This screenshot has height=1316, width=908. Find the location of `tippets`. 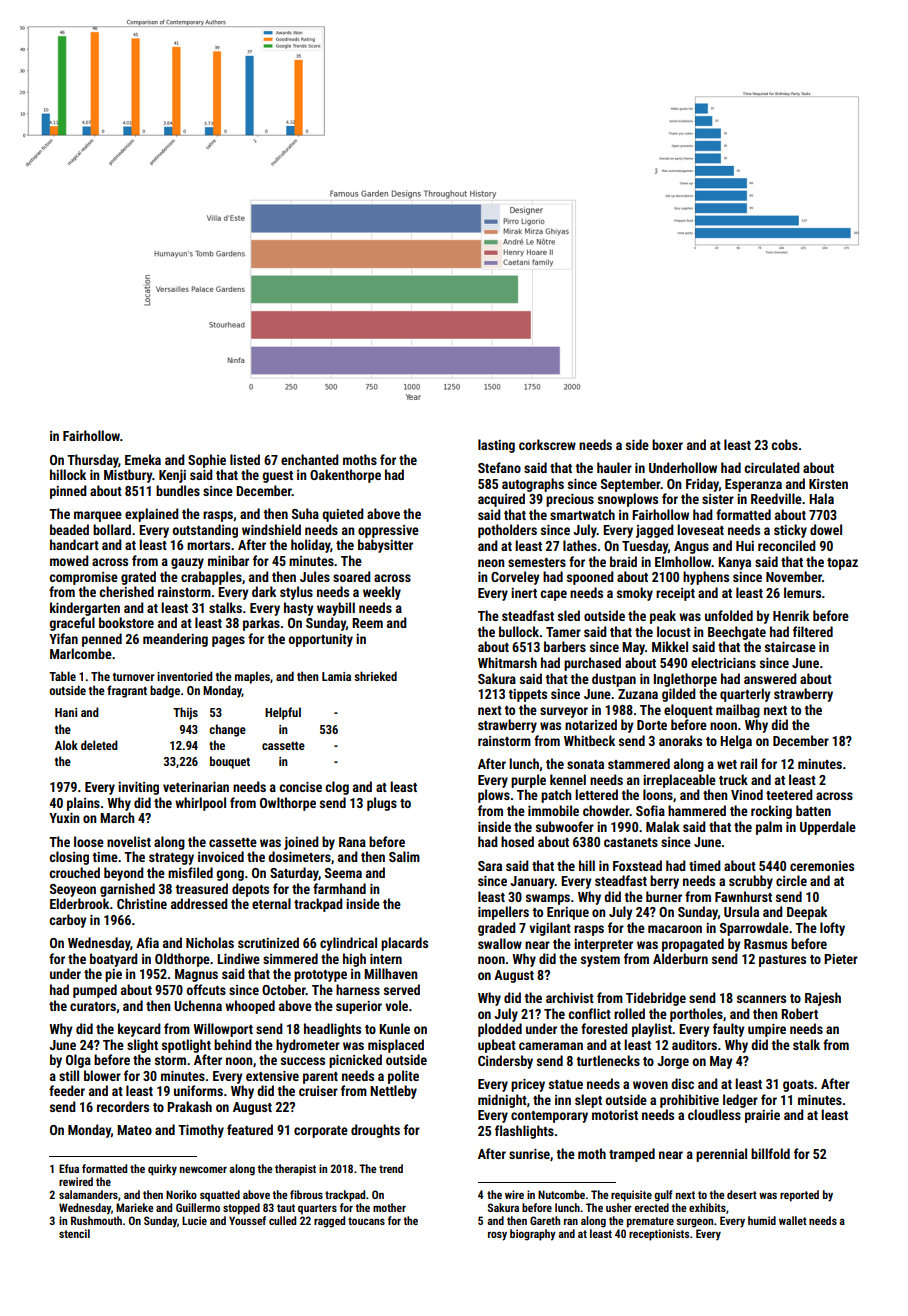

tippets is located at coordinates (527, 695).
